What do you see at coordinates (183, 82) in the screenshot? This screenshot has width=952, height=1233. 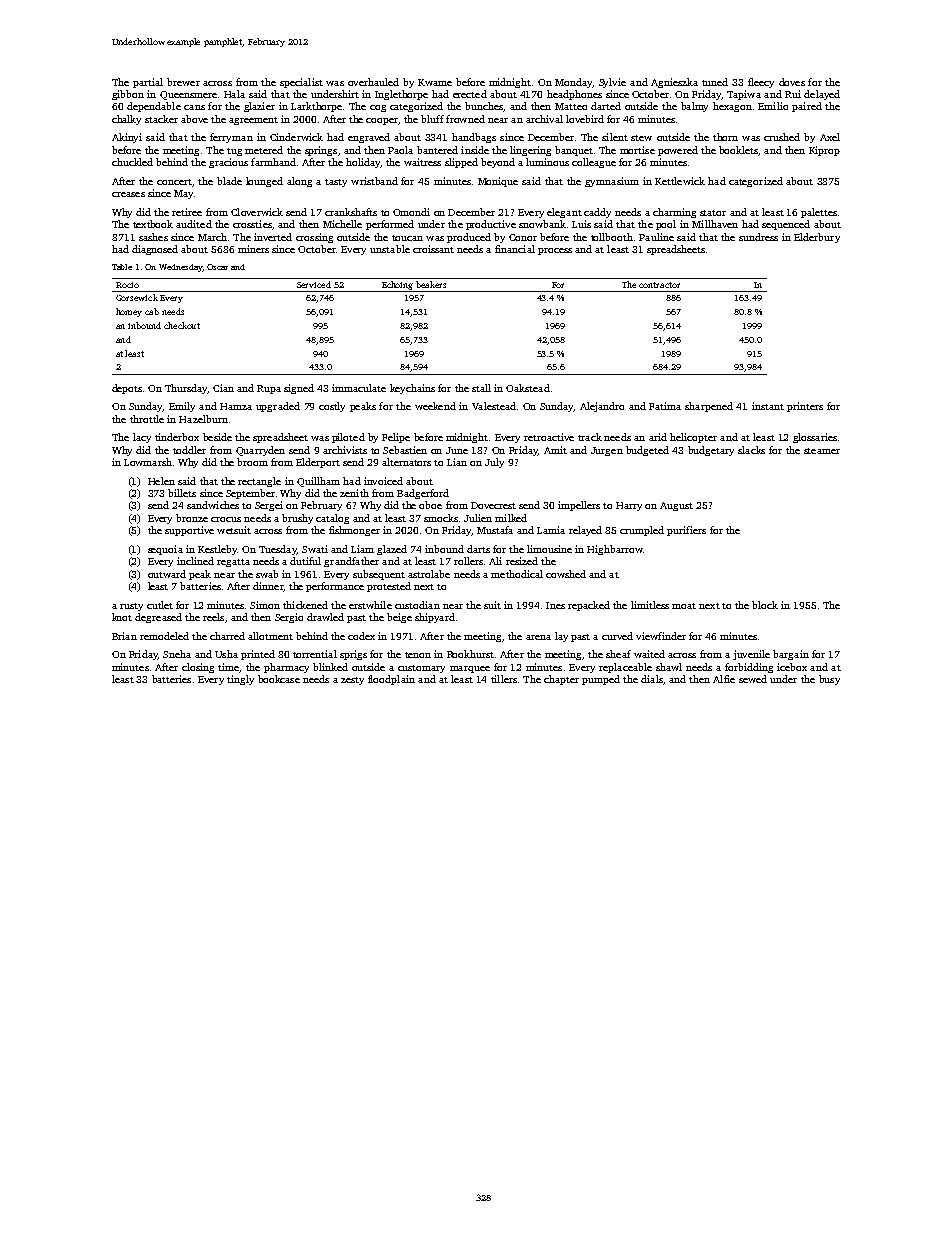 I see `brewer` at bounding box center [183, 82].
